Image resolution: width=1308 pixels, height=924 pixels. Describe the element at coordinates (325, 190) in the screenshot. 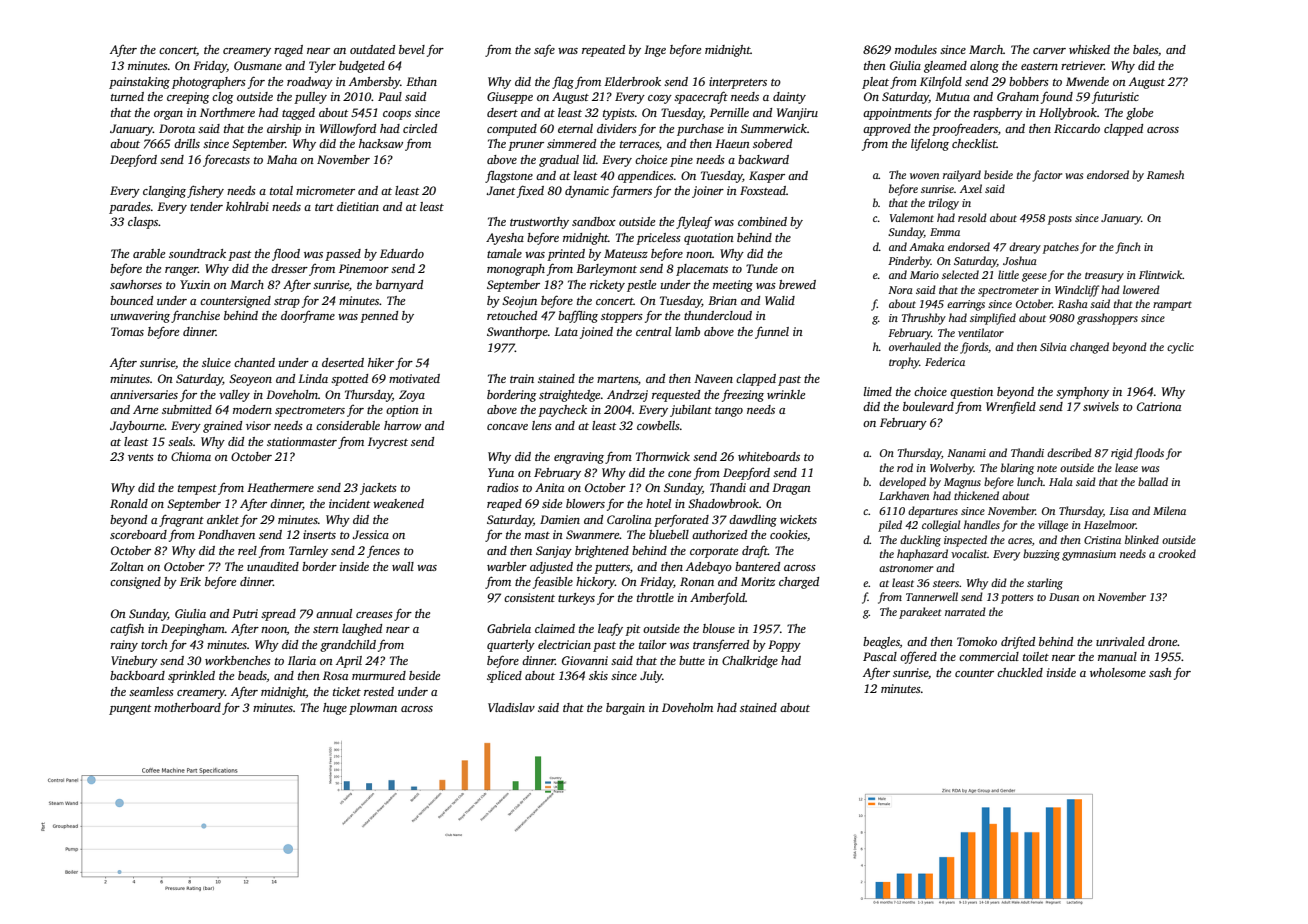

I see `micrometer` at that location.
